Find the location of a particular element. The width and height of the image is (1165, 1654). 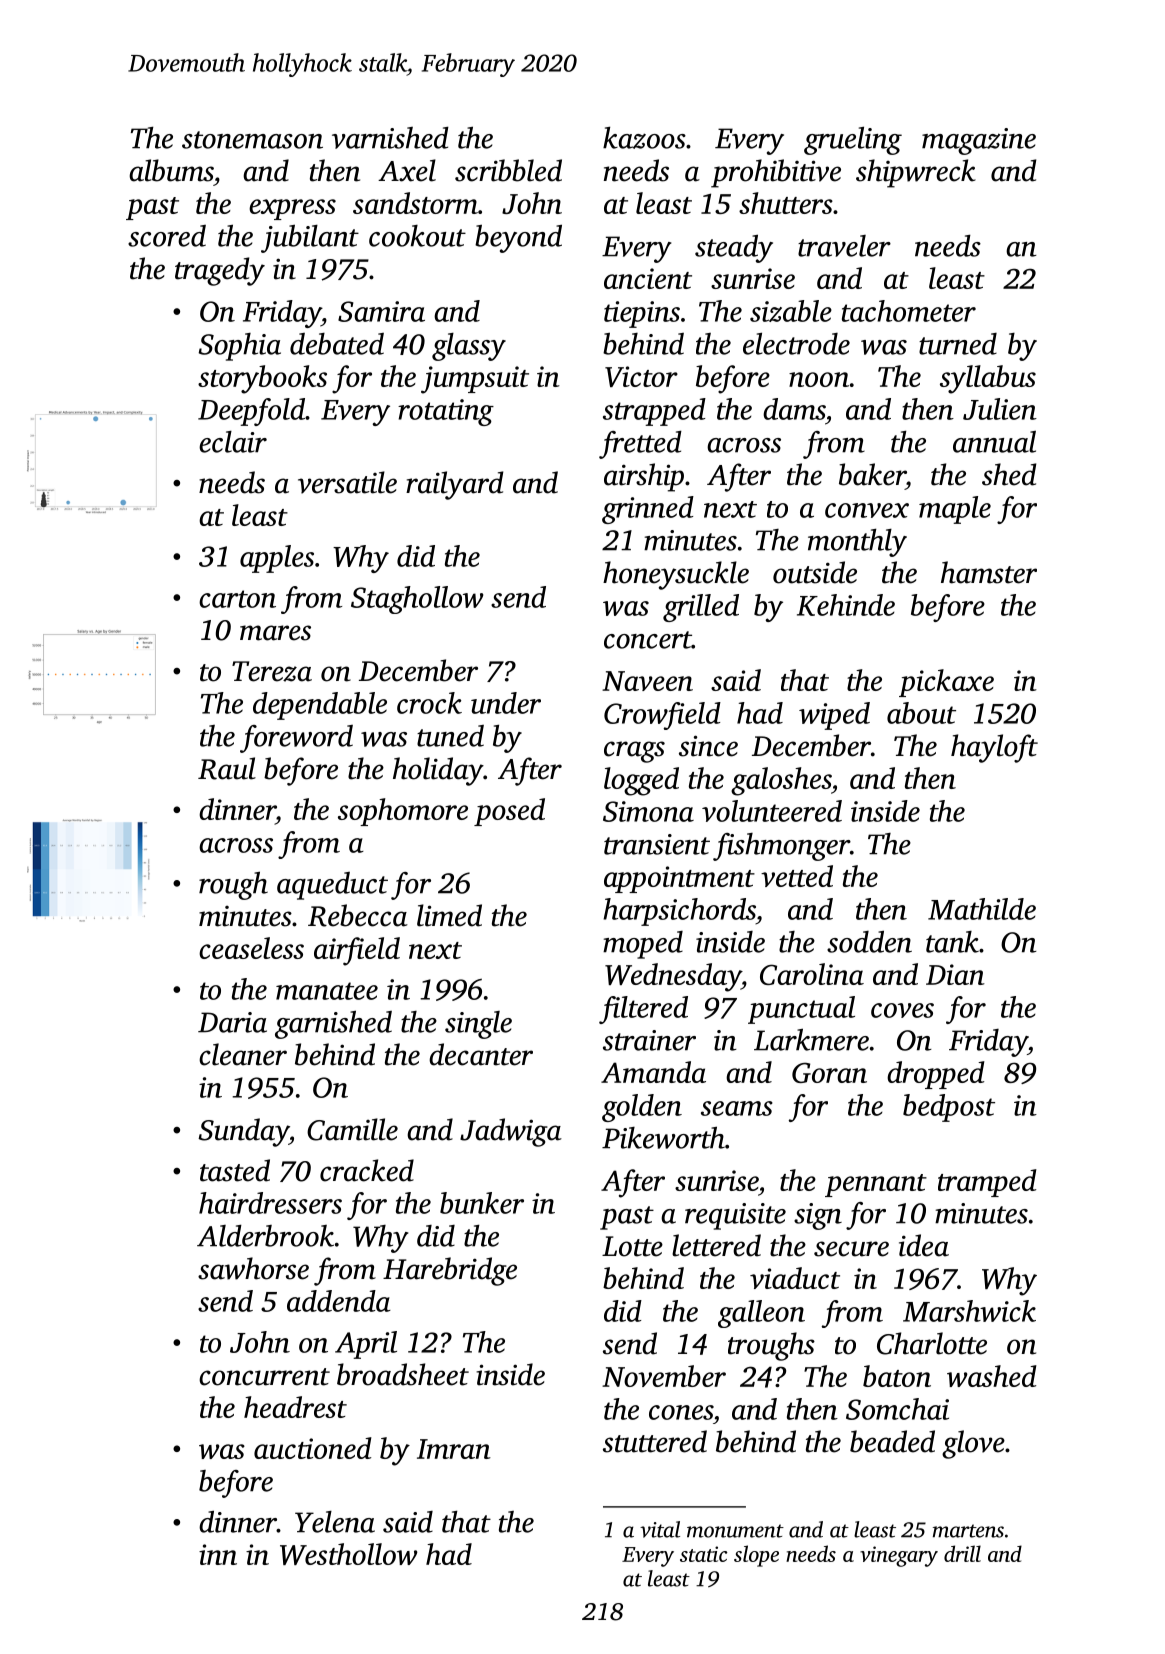

sizable is located at coordinates (791, 311).
